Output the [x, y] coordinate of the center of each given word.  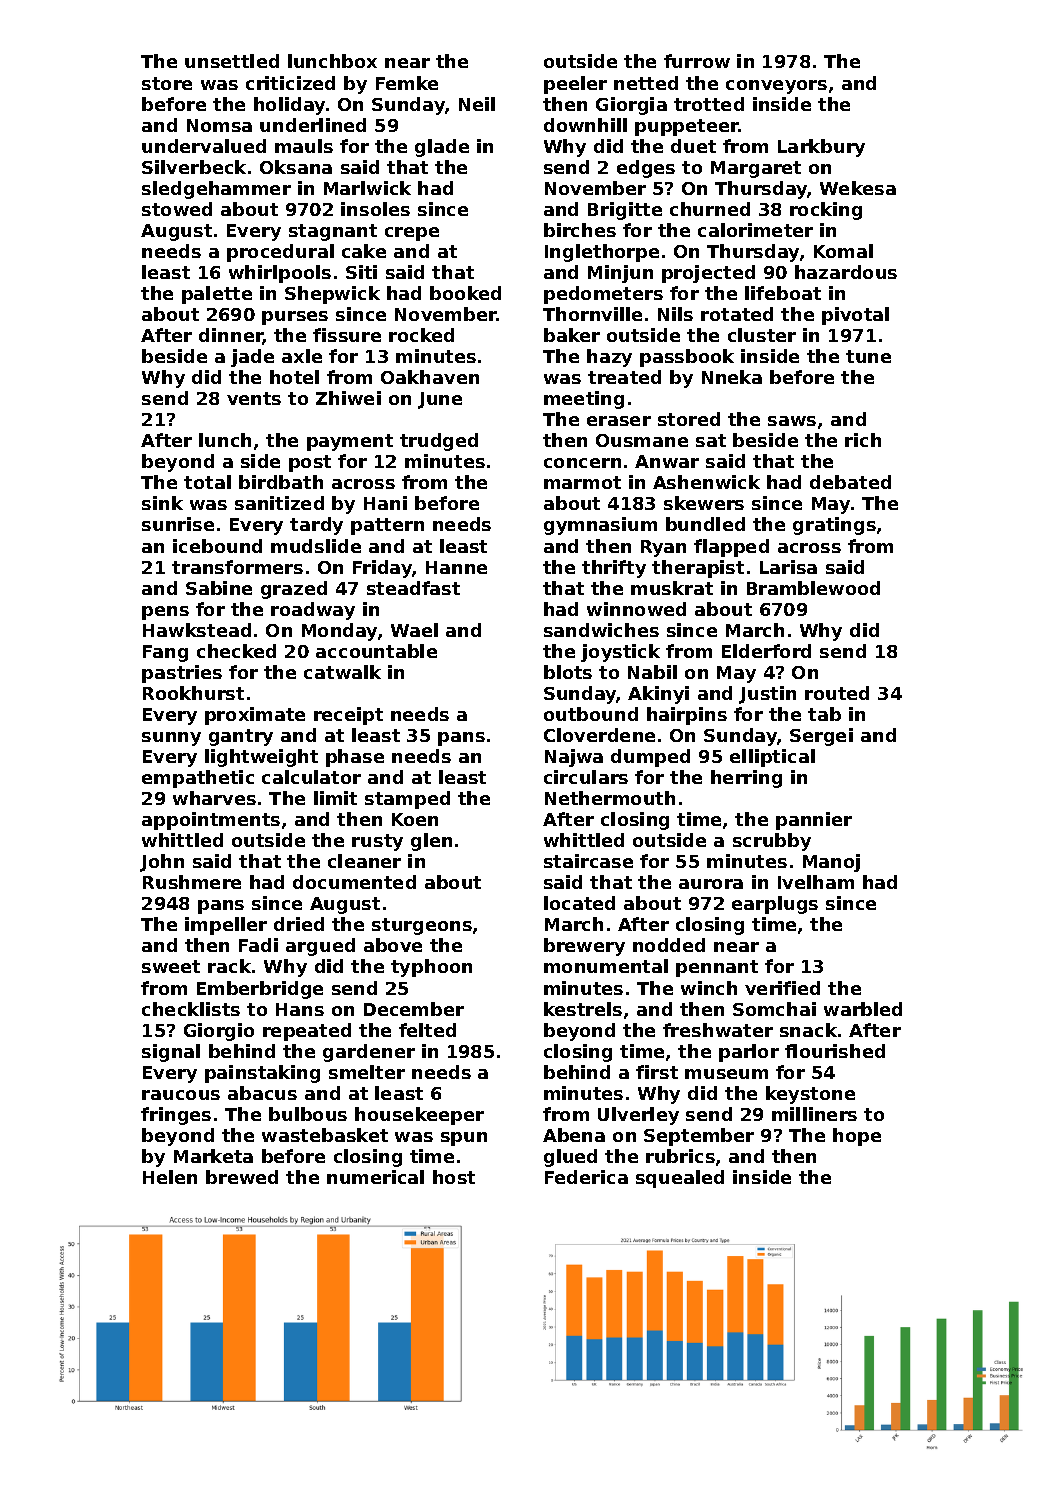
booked [465, 293]
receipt [348, 716]
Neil [477, 104]
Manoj [831, 863]
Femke [407, 83]
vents [254, 398]
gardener [369, 1053]
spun [464, 1139]
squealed [680, 1179]
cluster [762, 335]
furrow [697, 61]
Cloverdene [599, 735]
